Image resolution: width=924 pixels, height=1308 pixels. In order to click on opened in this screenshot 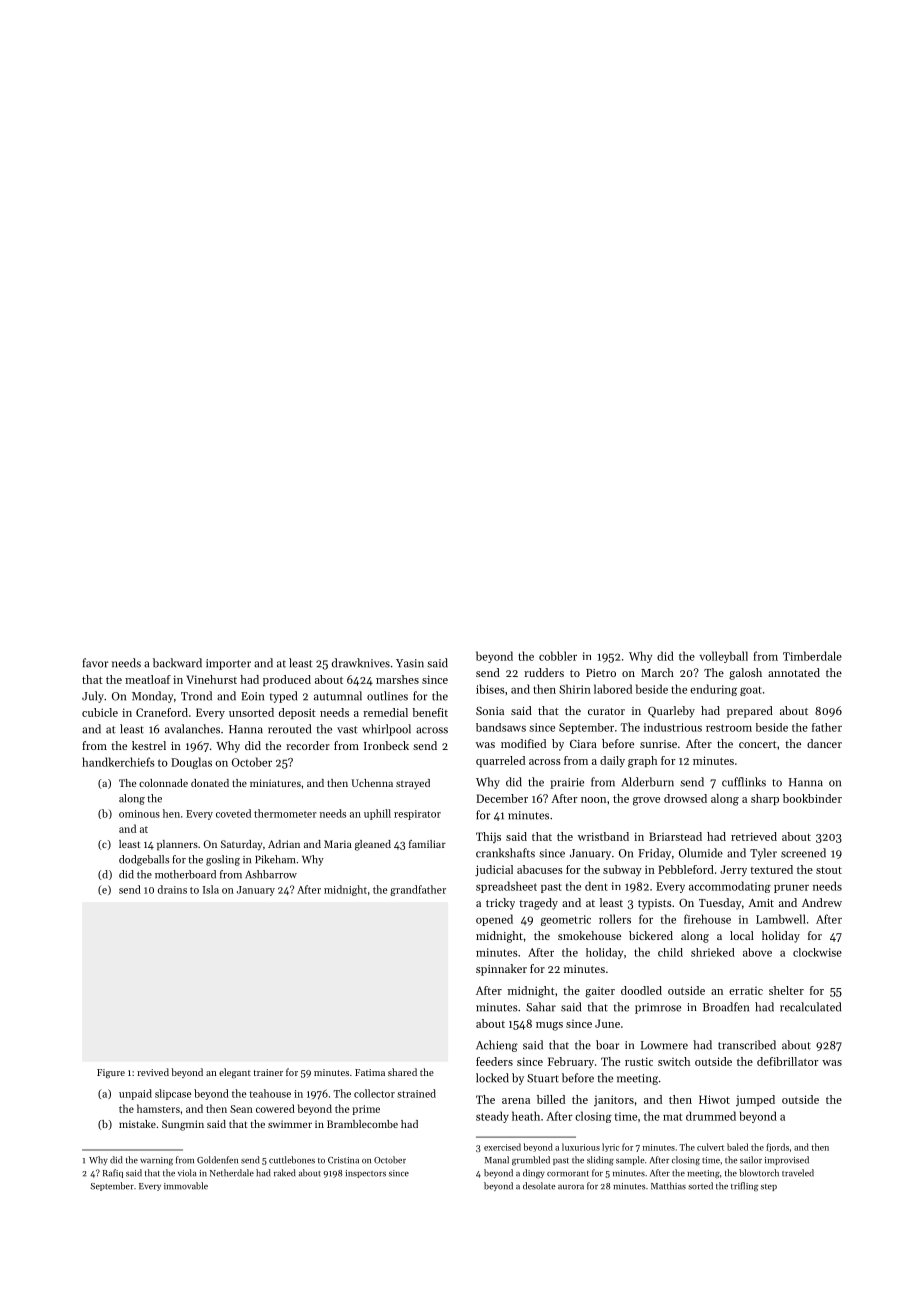, I will do `click(494, 920)`.
